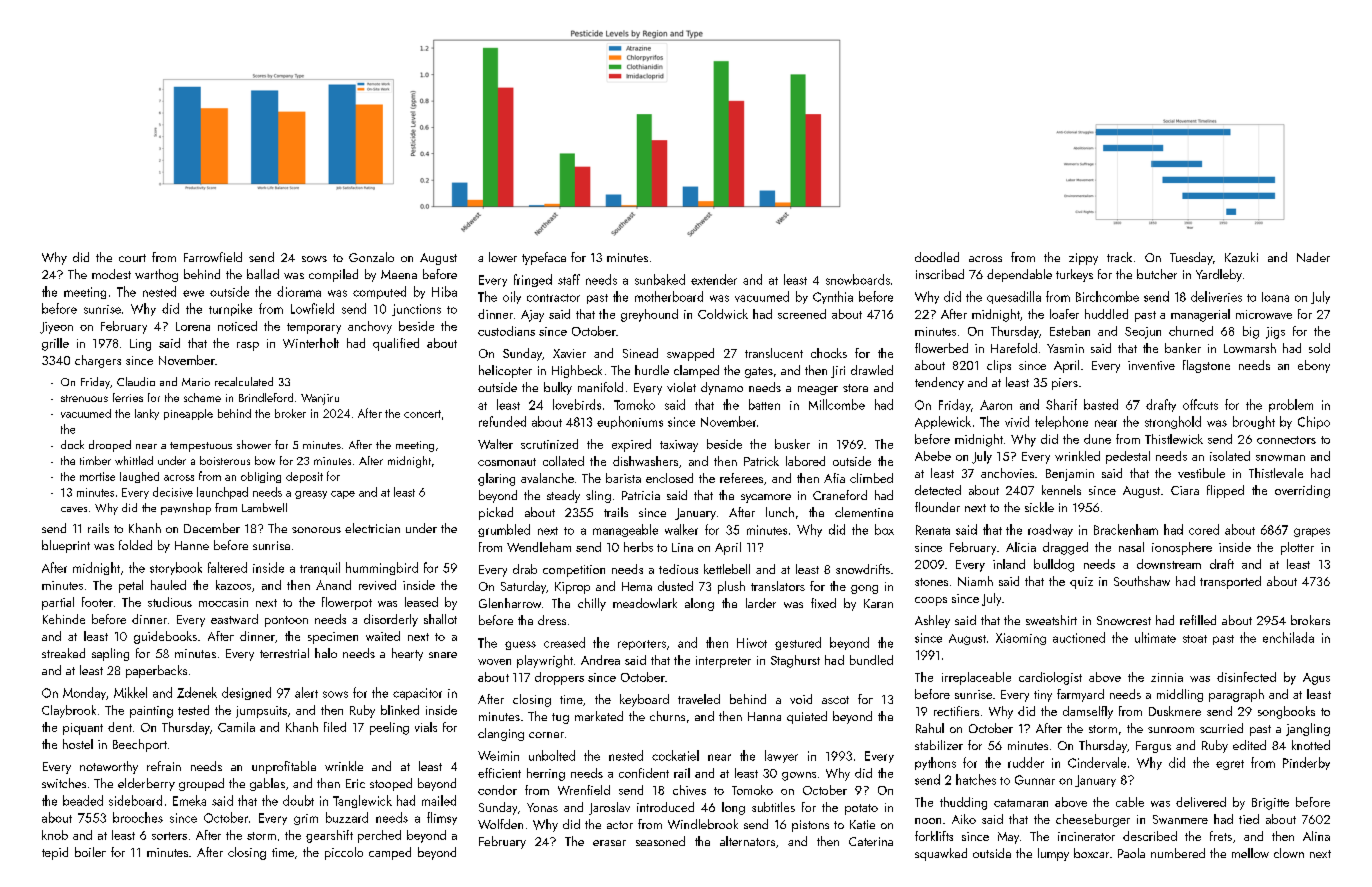 This screenshot has height=887, width=1372. What do you see at coordinates (1312, 532) in the screenshot?
I see `grapes` at bounding box center [1312, 532].
